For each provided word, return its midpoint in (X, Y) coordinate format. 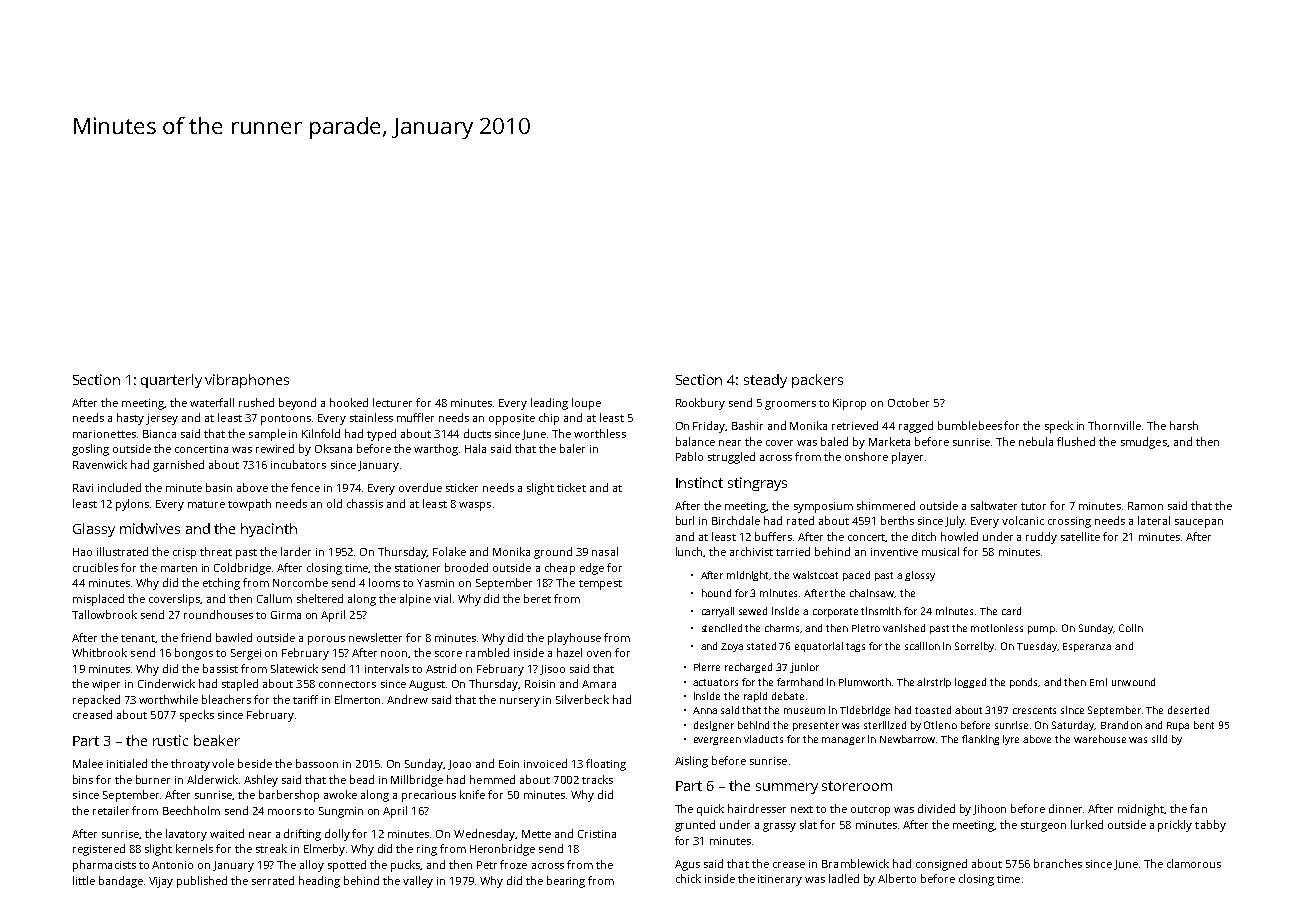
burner (153, 779)
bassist (220, 668)
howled (959, 536)
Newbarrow (908, 739)
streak (271, 848)
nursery (520, 702)
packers (817, 381)
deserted (1188, 710)
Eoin (509, 764)
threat (216, 551)
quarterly (171, 381)
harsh (1184, 425)
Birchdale (736, 520)
